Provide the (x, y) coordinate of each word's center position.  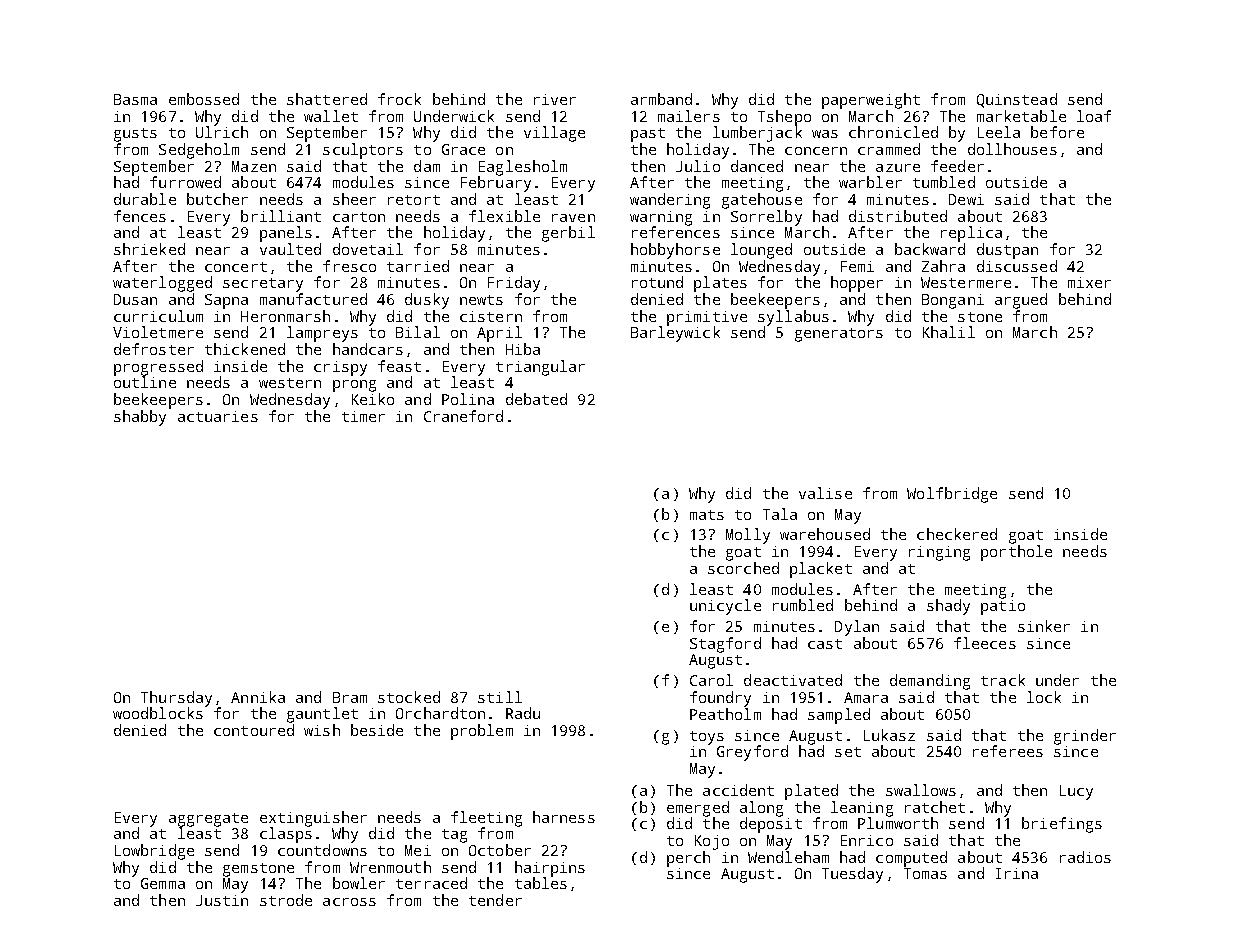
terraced (431, 883)
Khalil (949, 332)
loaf (1094, 116)
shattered (327, 99)
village (554, 134)
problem (482, 732)
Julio (698, 166)
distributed (898, 216)
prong (354, 386)
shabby (140, 418)
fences (140, 216)
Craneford (463, 416)
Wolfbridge (952, 495)
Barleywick (675, 334)
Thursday (176, 699)
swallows (921, 790)
